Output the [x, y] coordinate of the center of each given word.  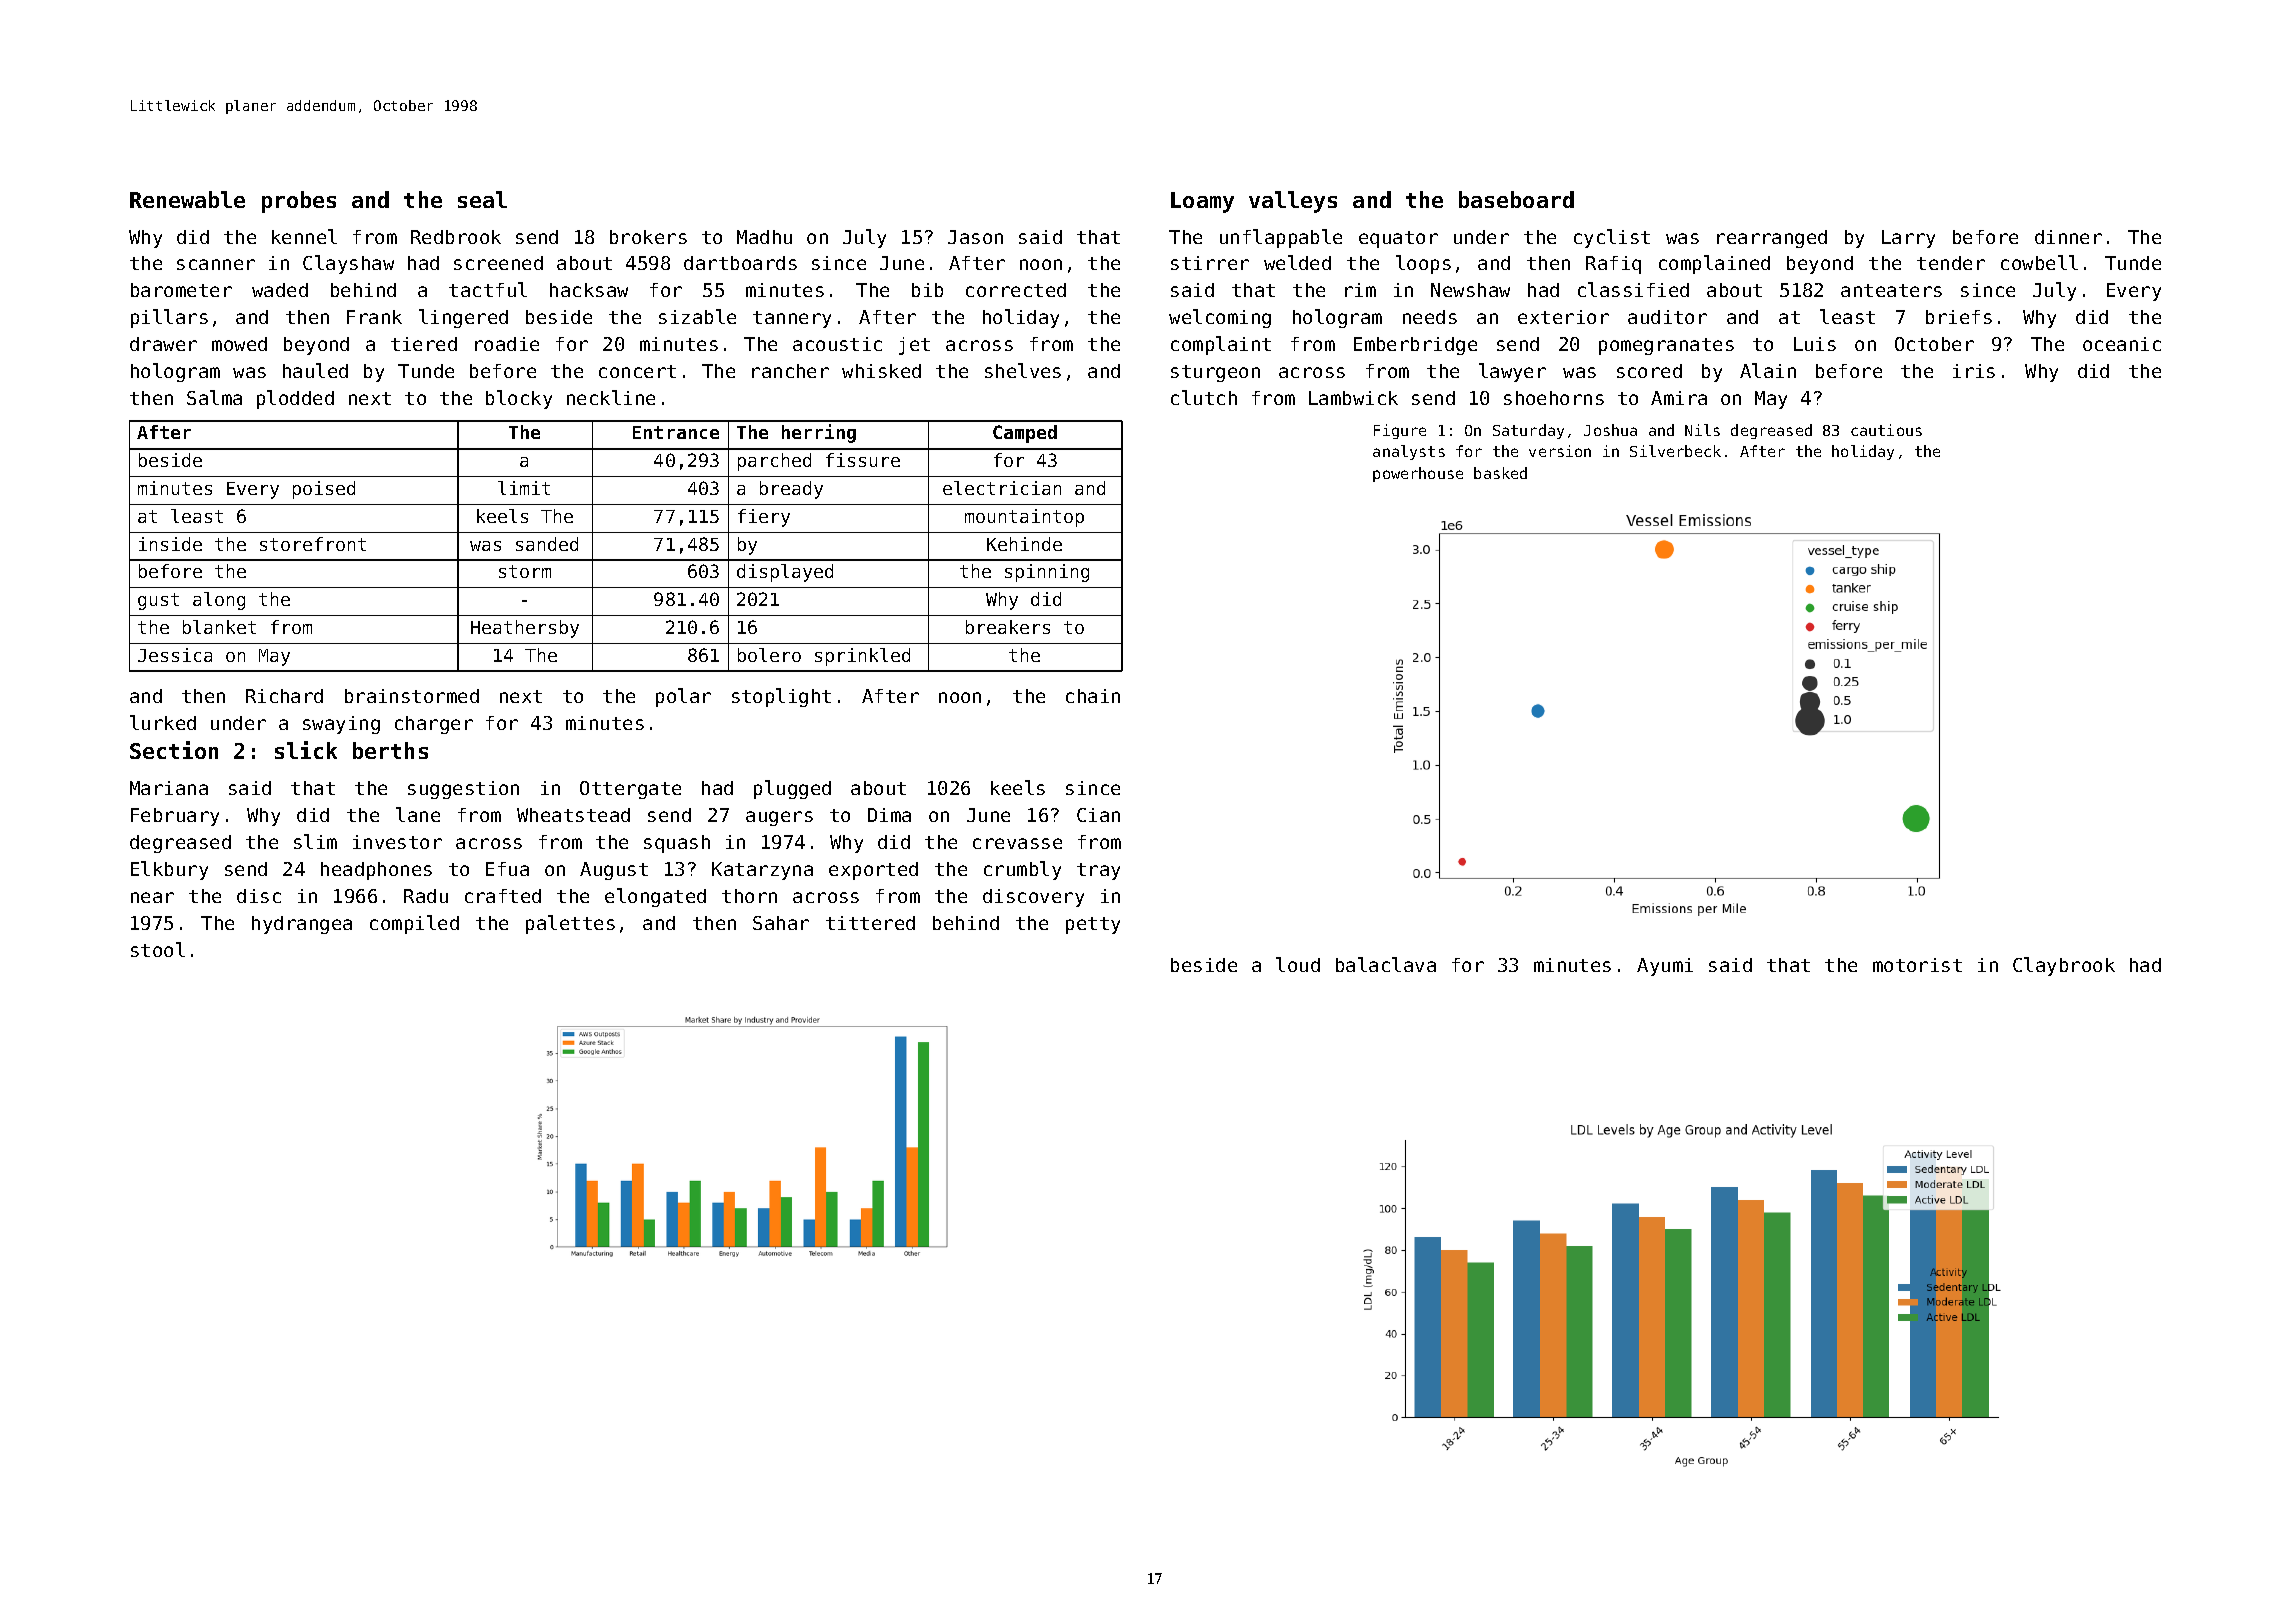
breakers [1008, 627]
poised [324, 490]
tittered [870, 923]
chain [1093, 696]
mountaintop [1024, 518]
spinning [1047, 573]
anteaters [1891, 290]
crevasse [1017, 843]
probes [299, 202]
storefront [313, 544]
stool [158, 949]
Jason [975, 237]
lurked [163, 722]
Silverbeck [1675, 451]
